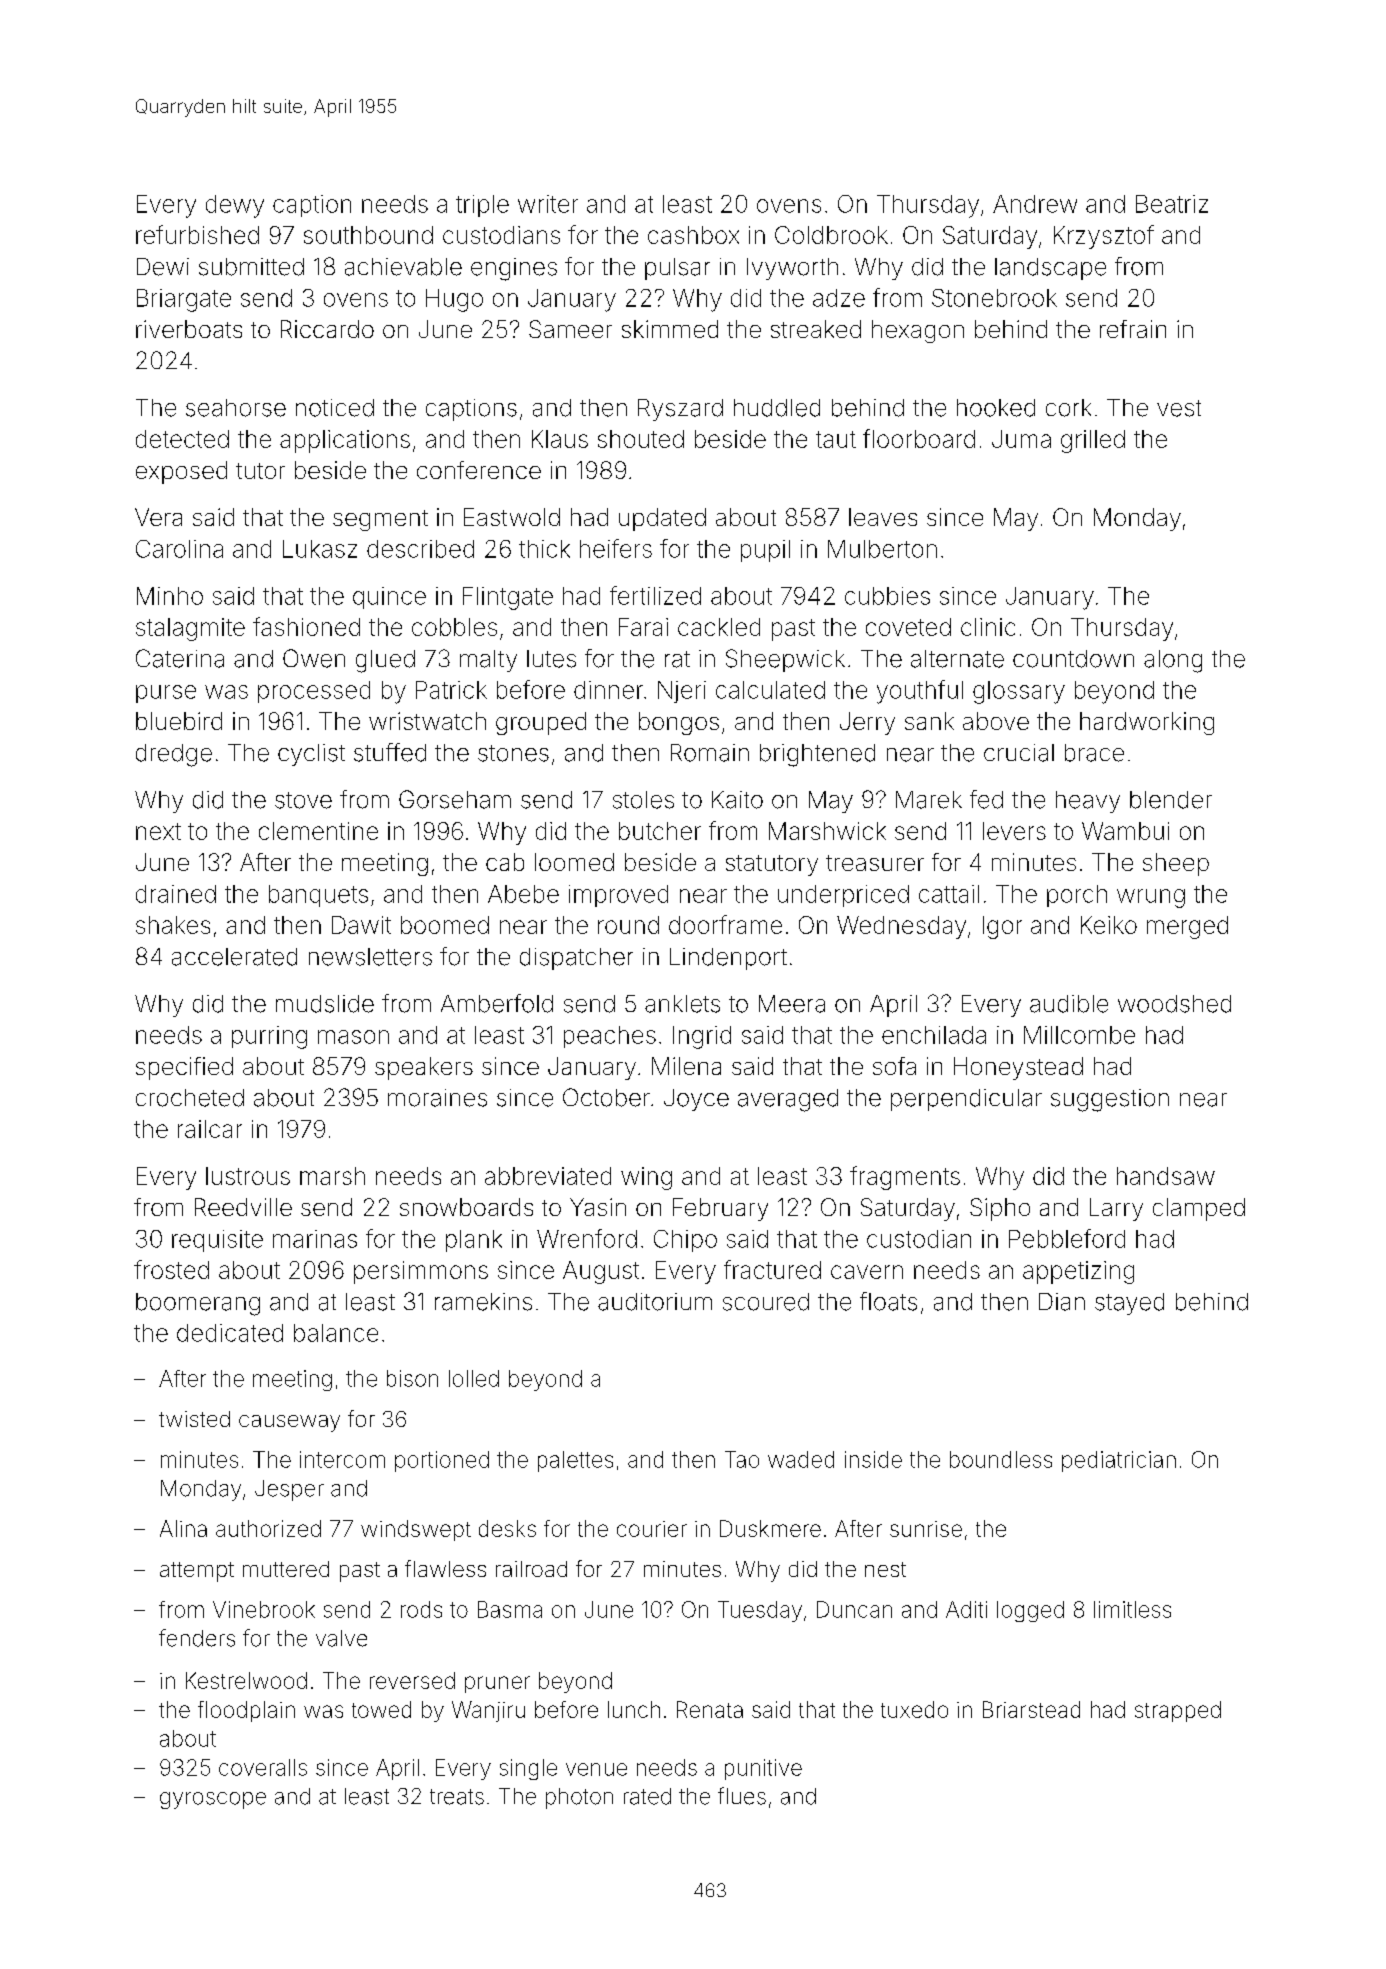 Image resolution: width=1386 pixels, height=1969 pixels. Describe the element at coordinates (1079, 1035) in the screenshot. I see `Millcombe` at that location.
